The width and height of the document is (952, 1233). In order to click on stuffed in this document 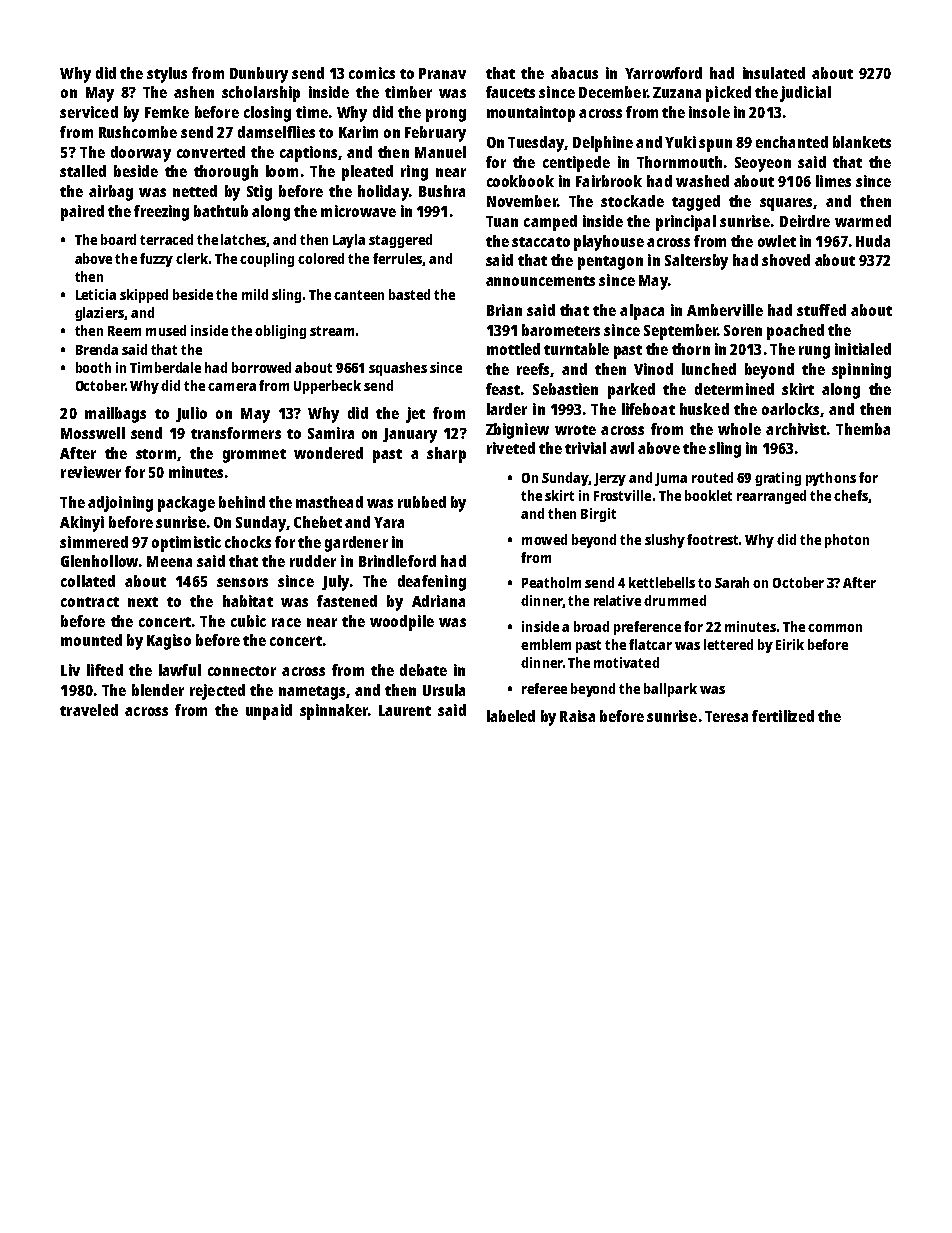, I will do `click(821, 310)`.
